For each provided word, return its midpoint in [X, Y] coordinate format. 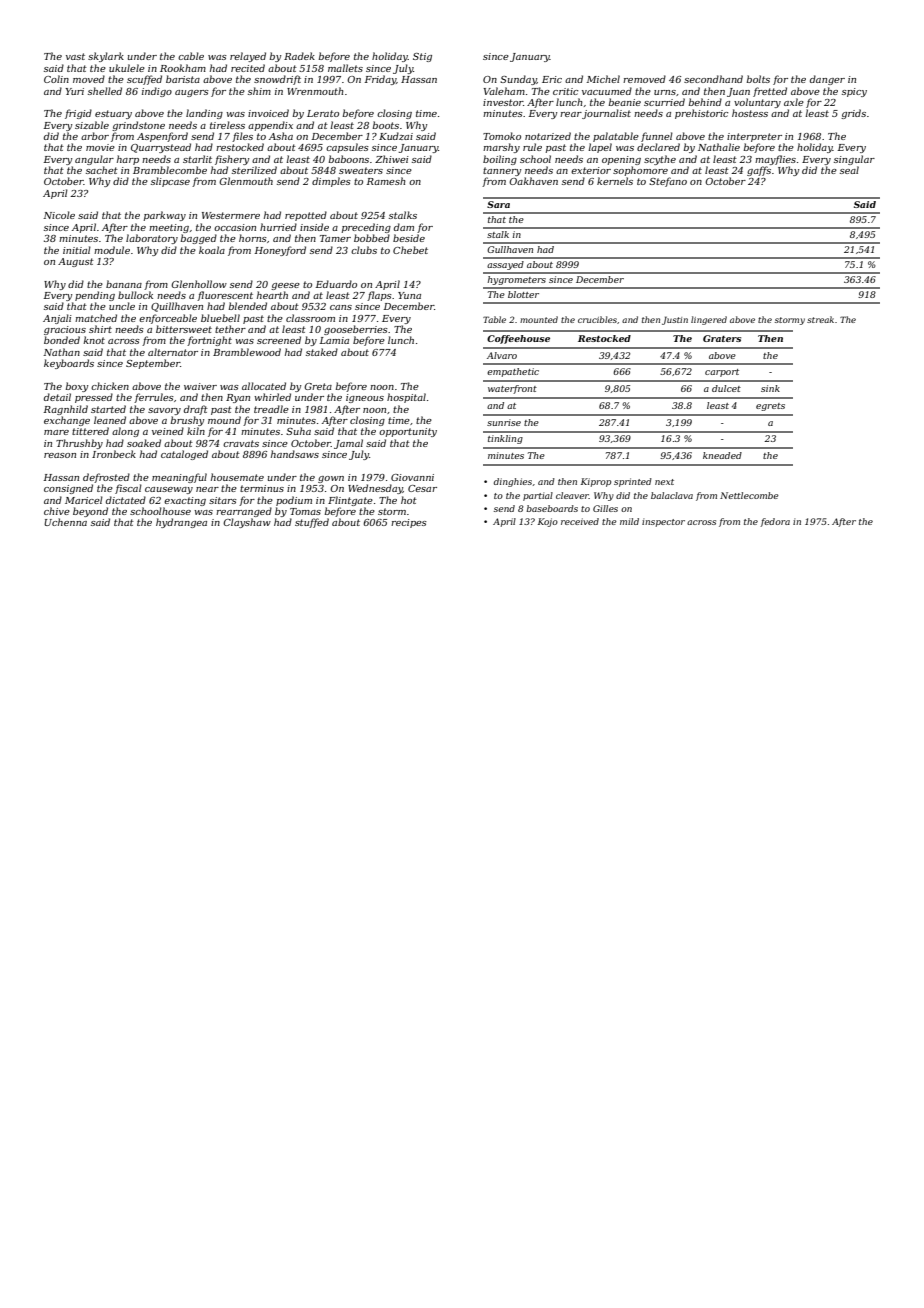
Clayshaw [247, 523]
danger [827, 80]
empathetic [513, 372]
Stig [422, 57]
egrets [770, 407]
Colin [56, 79]
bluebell [220, 318]
